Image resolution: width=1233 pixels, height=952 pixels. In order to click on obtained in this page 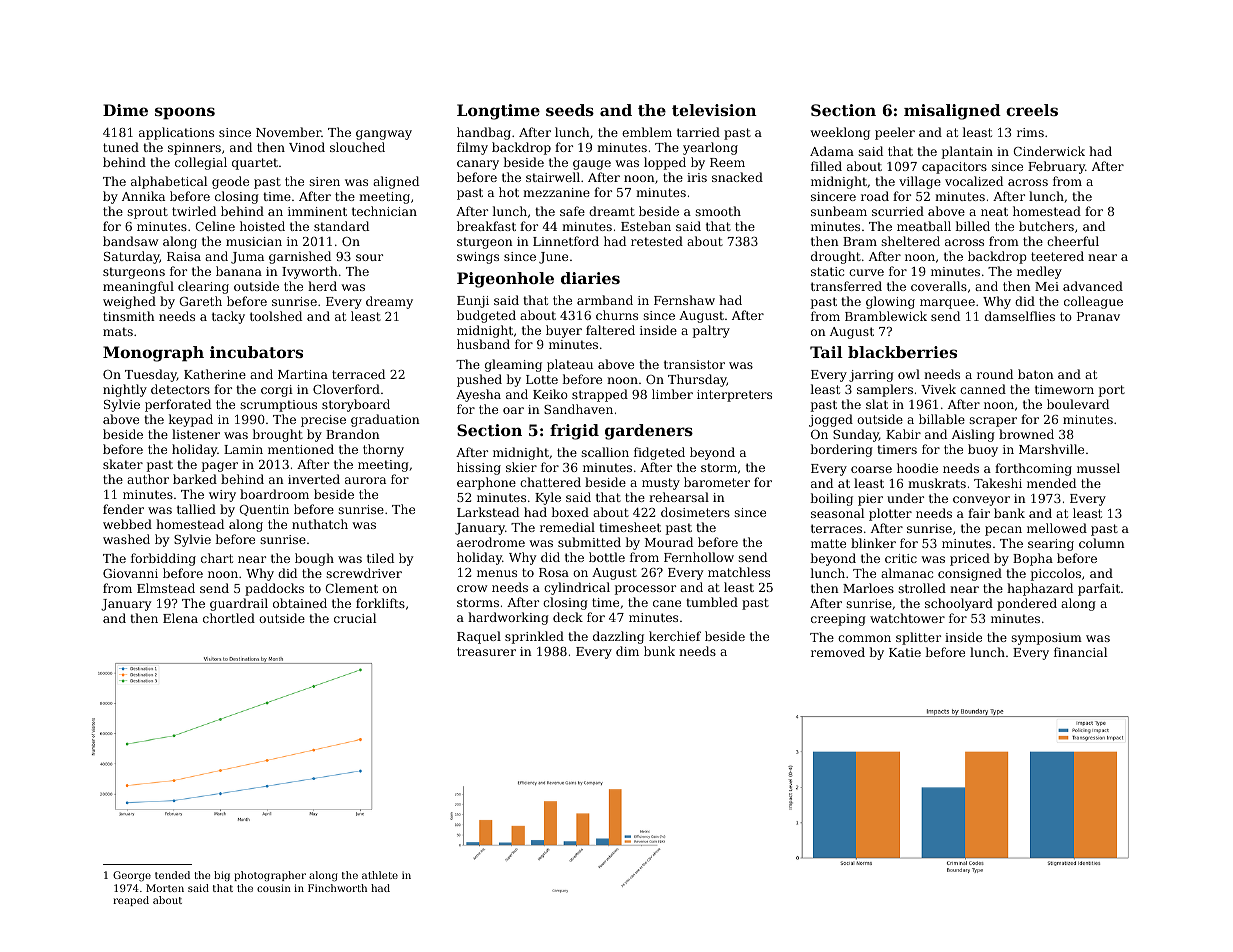, I will do `click(300, 603)`.
